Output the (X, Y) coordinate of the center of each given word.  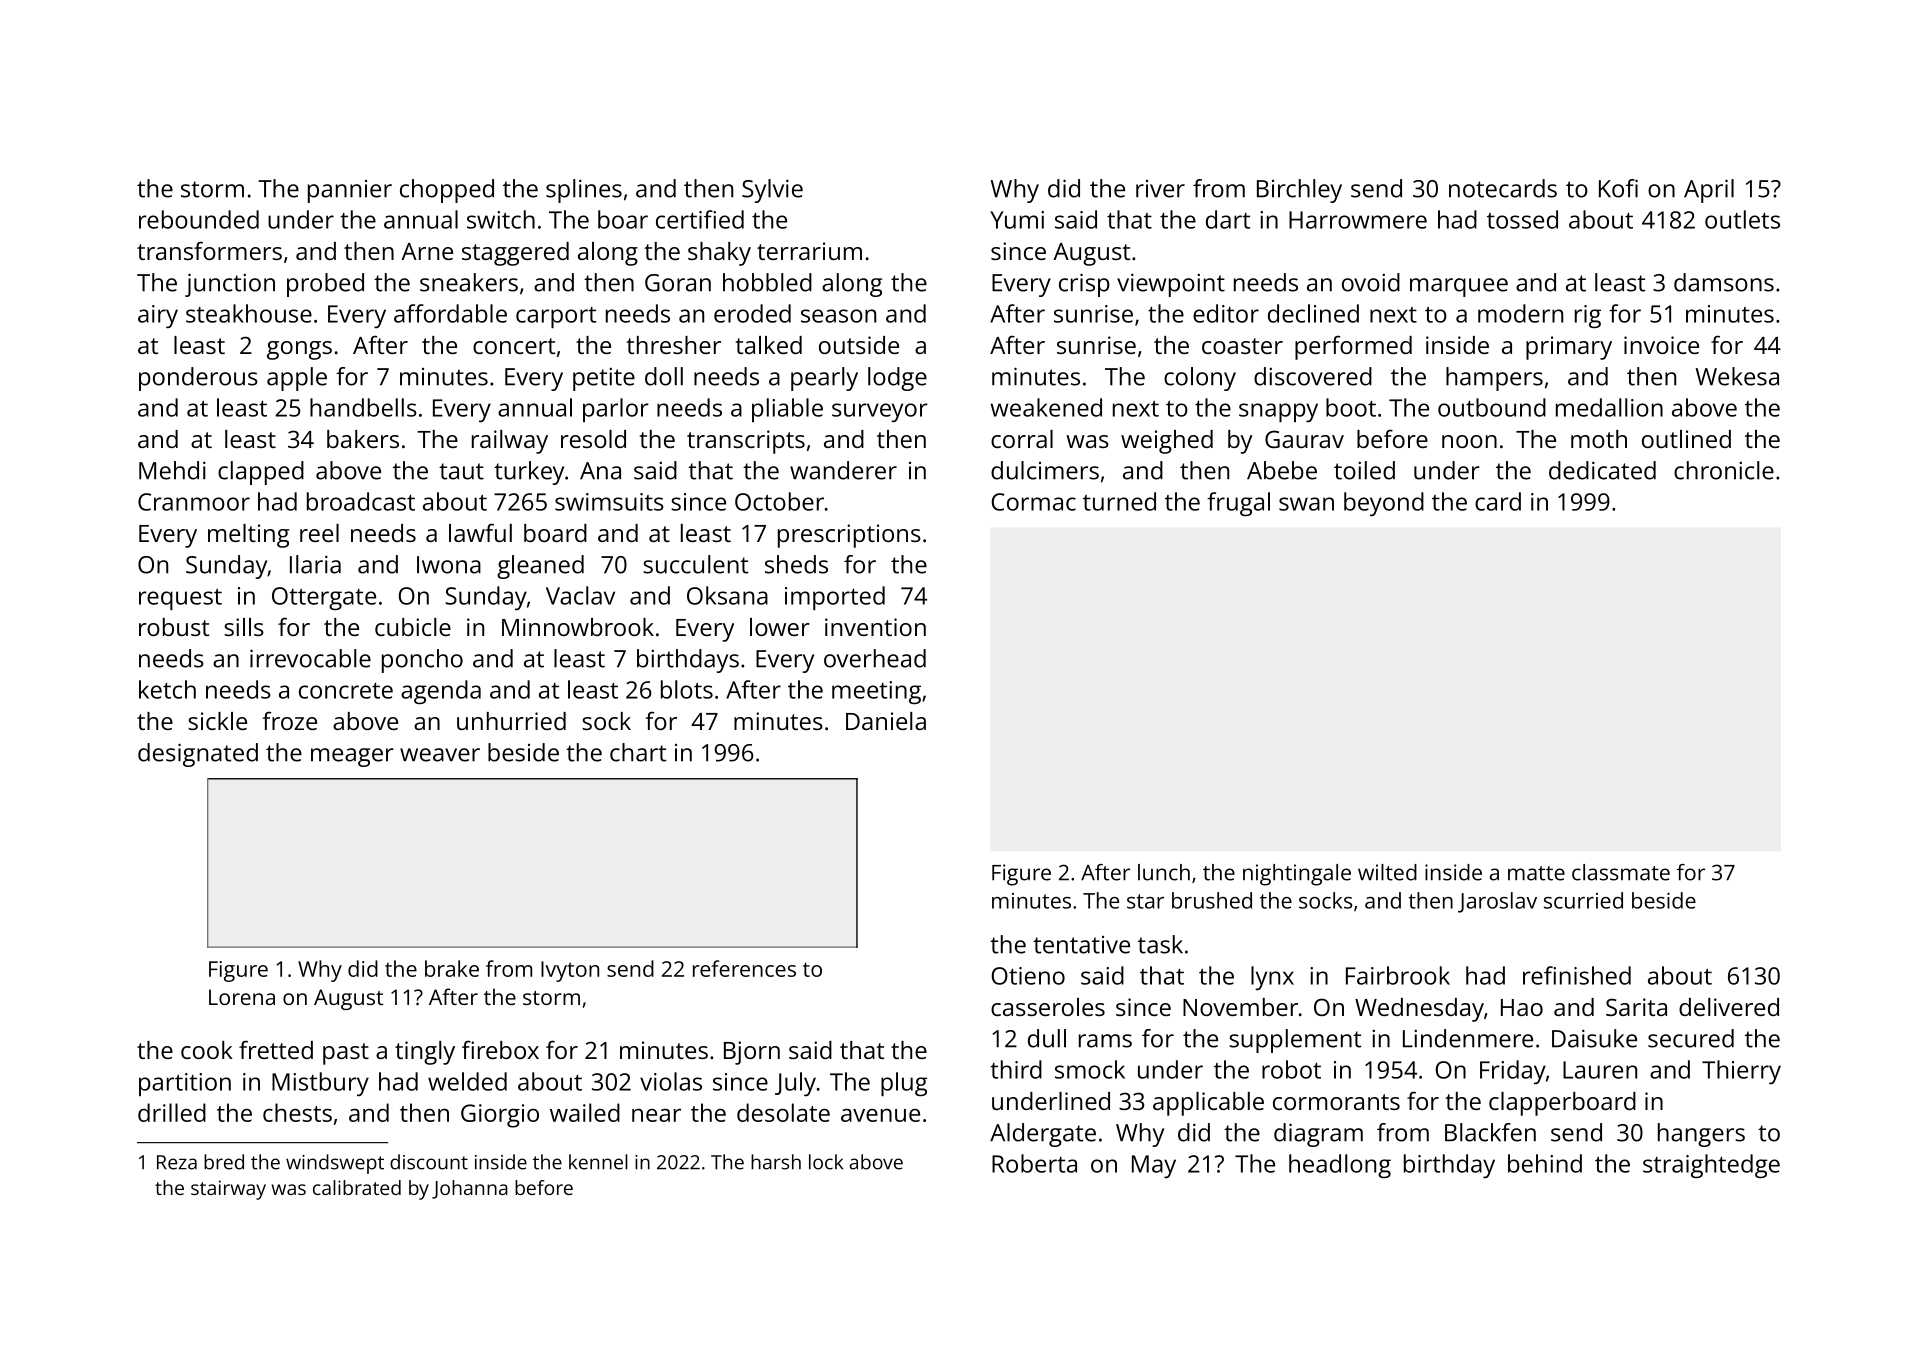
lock (826, 1162)
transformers (209, 250)
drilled (172, 1112)
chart (638, 752)
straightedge (1711, 1166)
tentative (1081, 945)
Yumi (1017, 220)
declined (1313, 313)
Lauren (1600, 1070)
